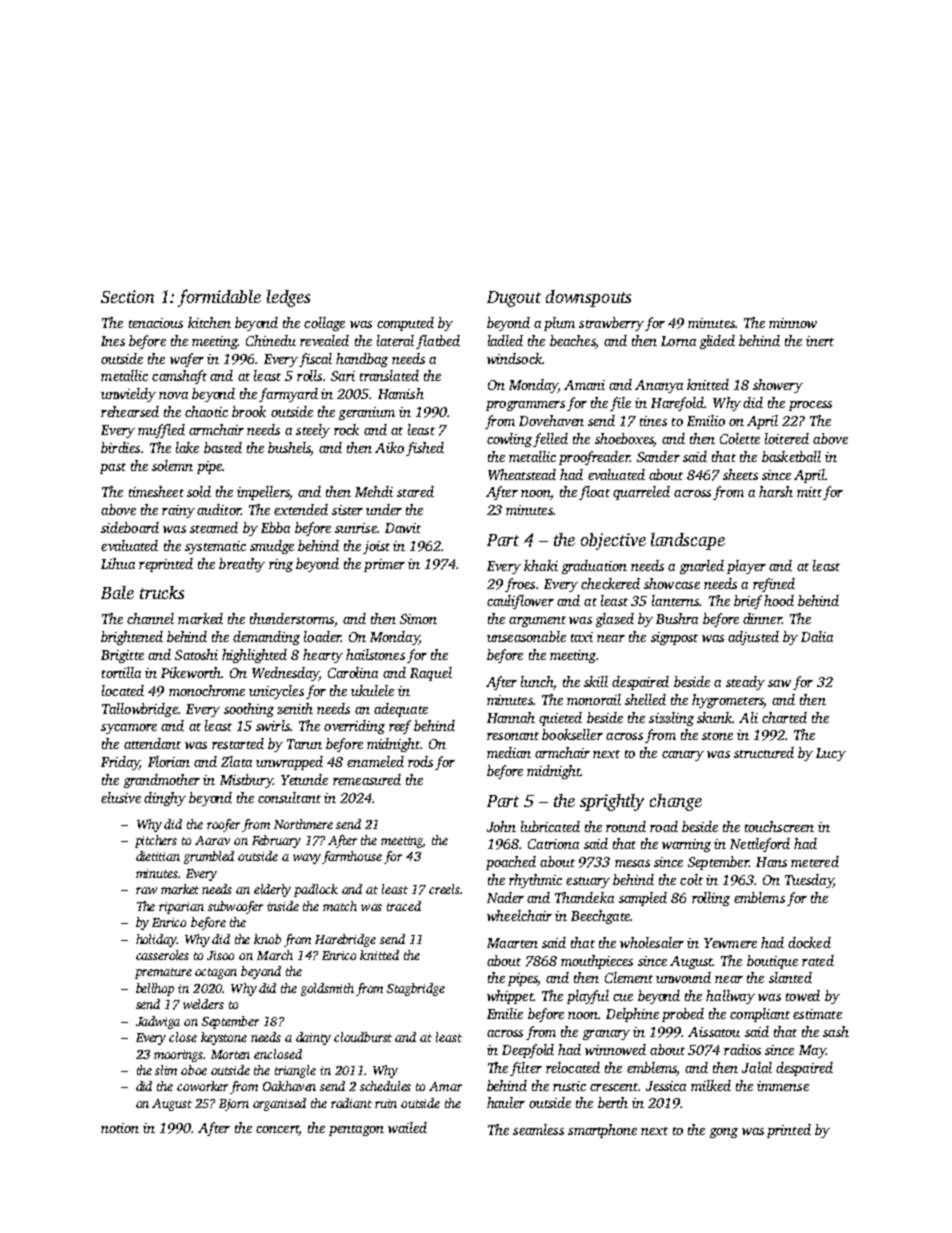  Describe the element at coordinates (762, 618) in the document. I see `dinner` at that location.
